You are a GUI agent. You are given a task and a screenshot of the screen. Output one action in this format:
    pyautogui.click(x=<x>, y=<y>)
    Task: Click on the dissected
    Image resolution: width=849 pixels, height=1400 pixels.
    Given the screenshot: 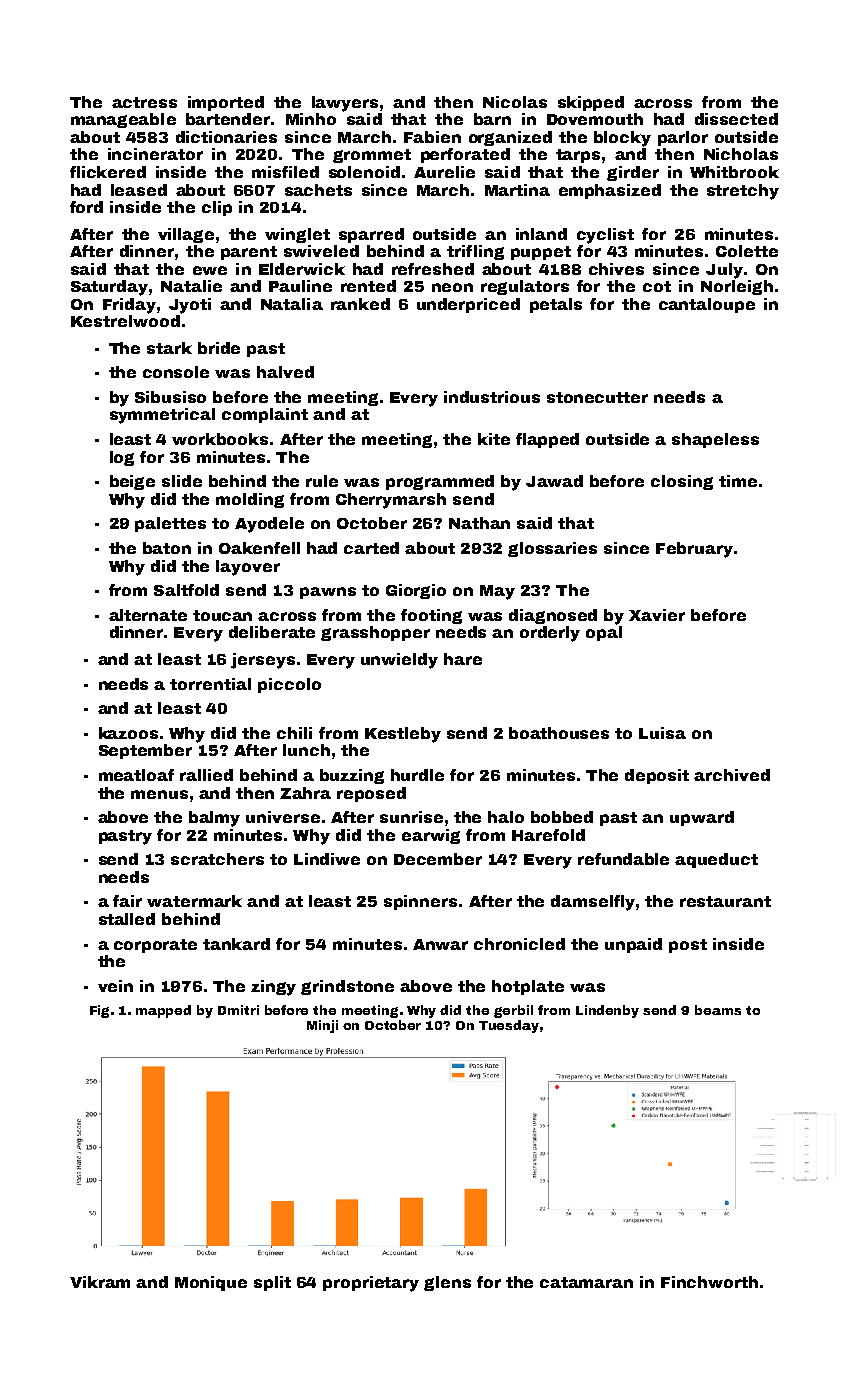 What is the action you would take?
    pyautogui.click(x=736, y=119)
